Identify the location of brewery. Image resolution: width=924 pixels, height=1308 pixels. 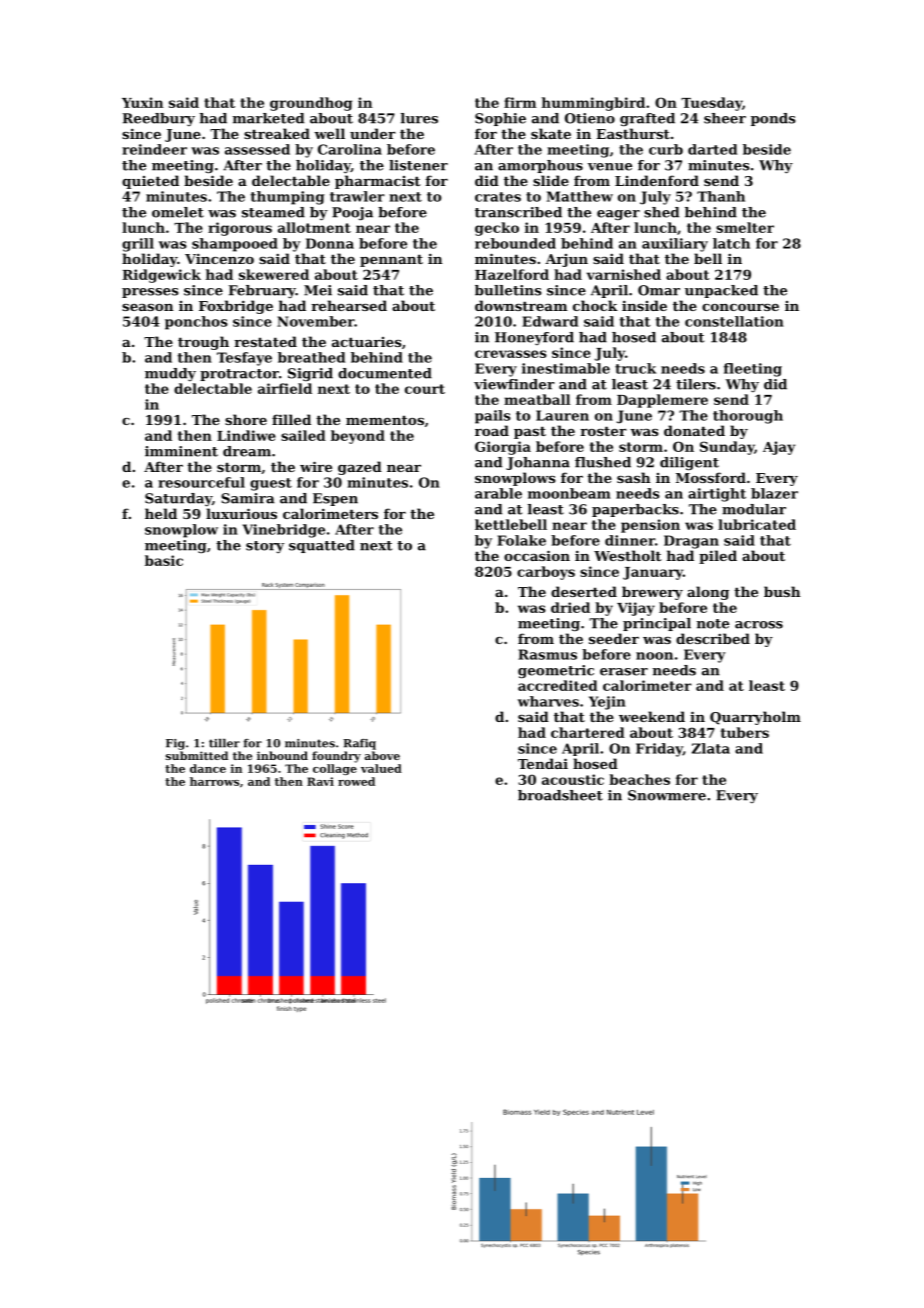
(652, 593).
